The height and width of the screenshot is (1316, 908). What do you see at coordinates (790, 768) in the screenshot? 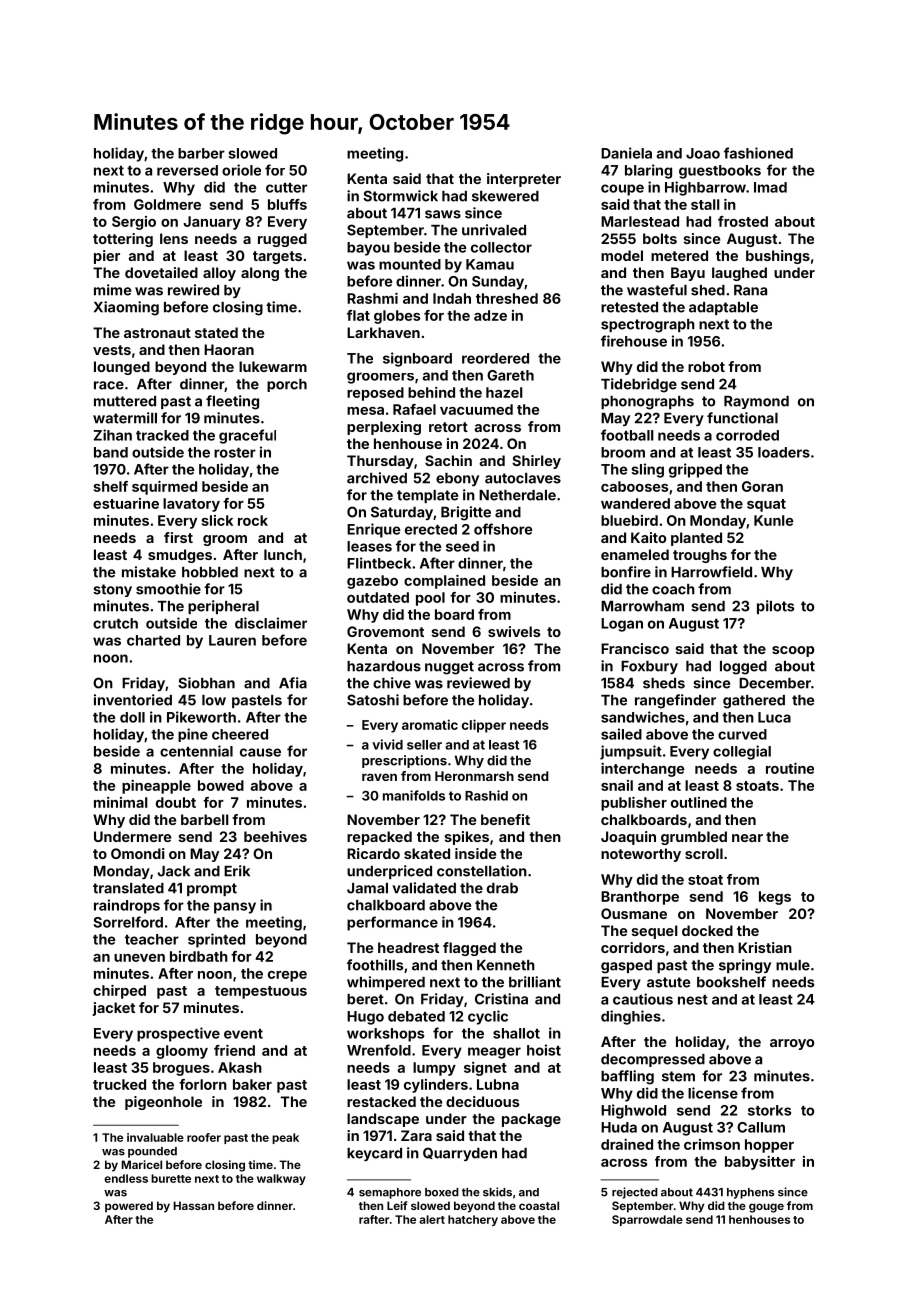
I see `routine` at bounding box center [790, 768].
